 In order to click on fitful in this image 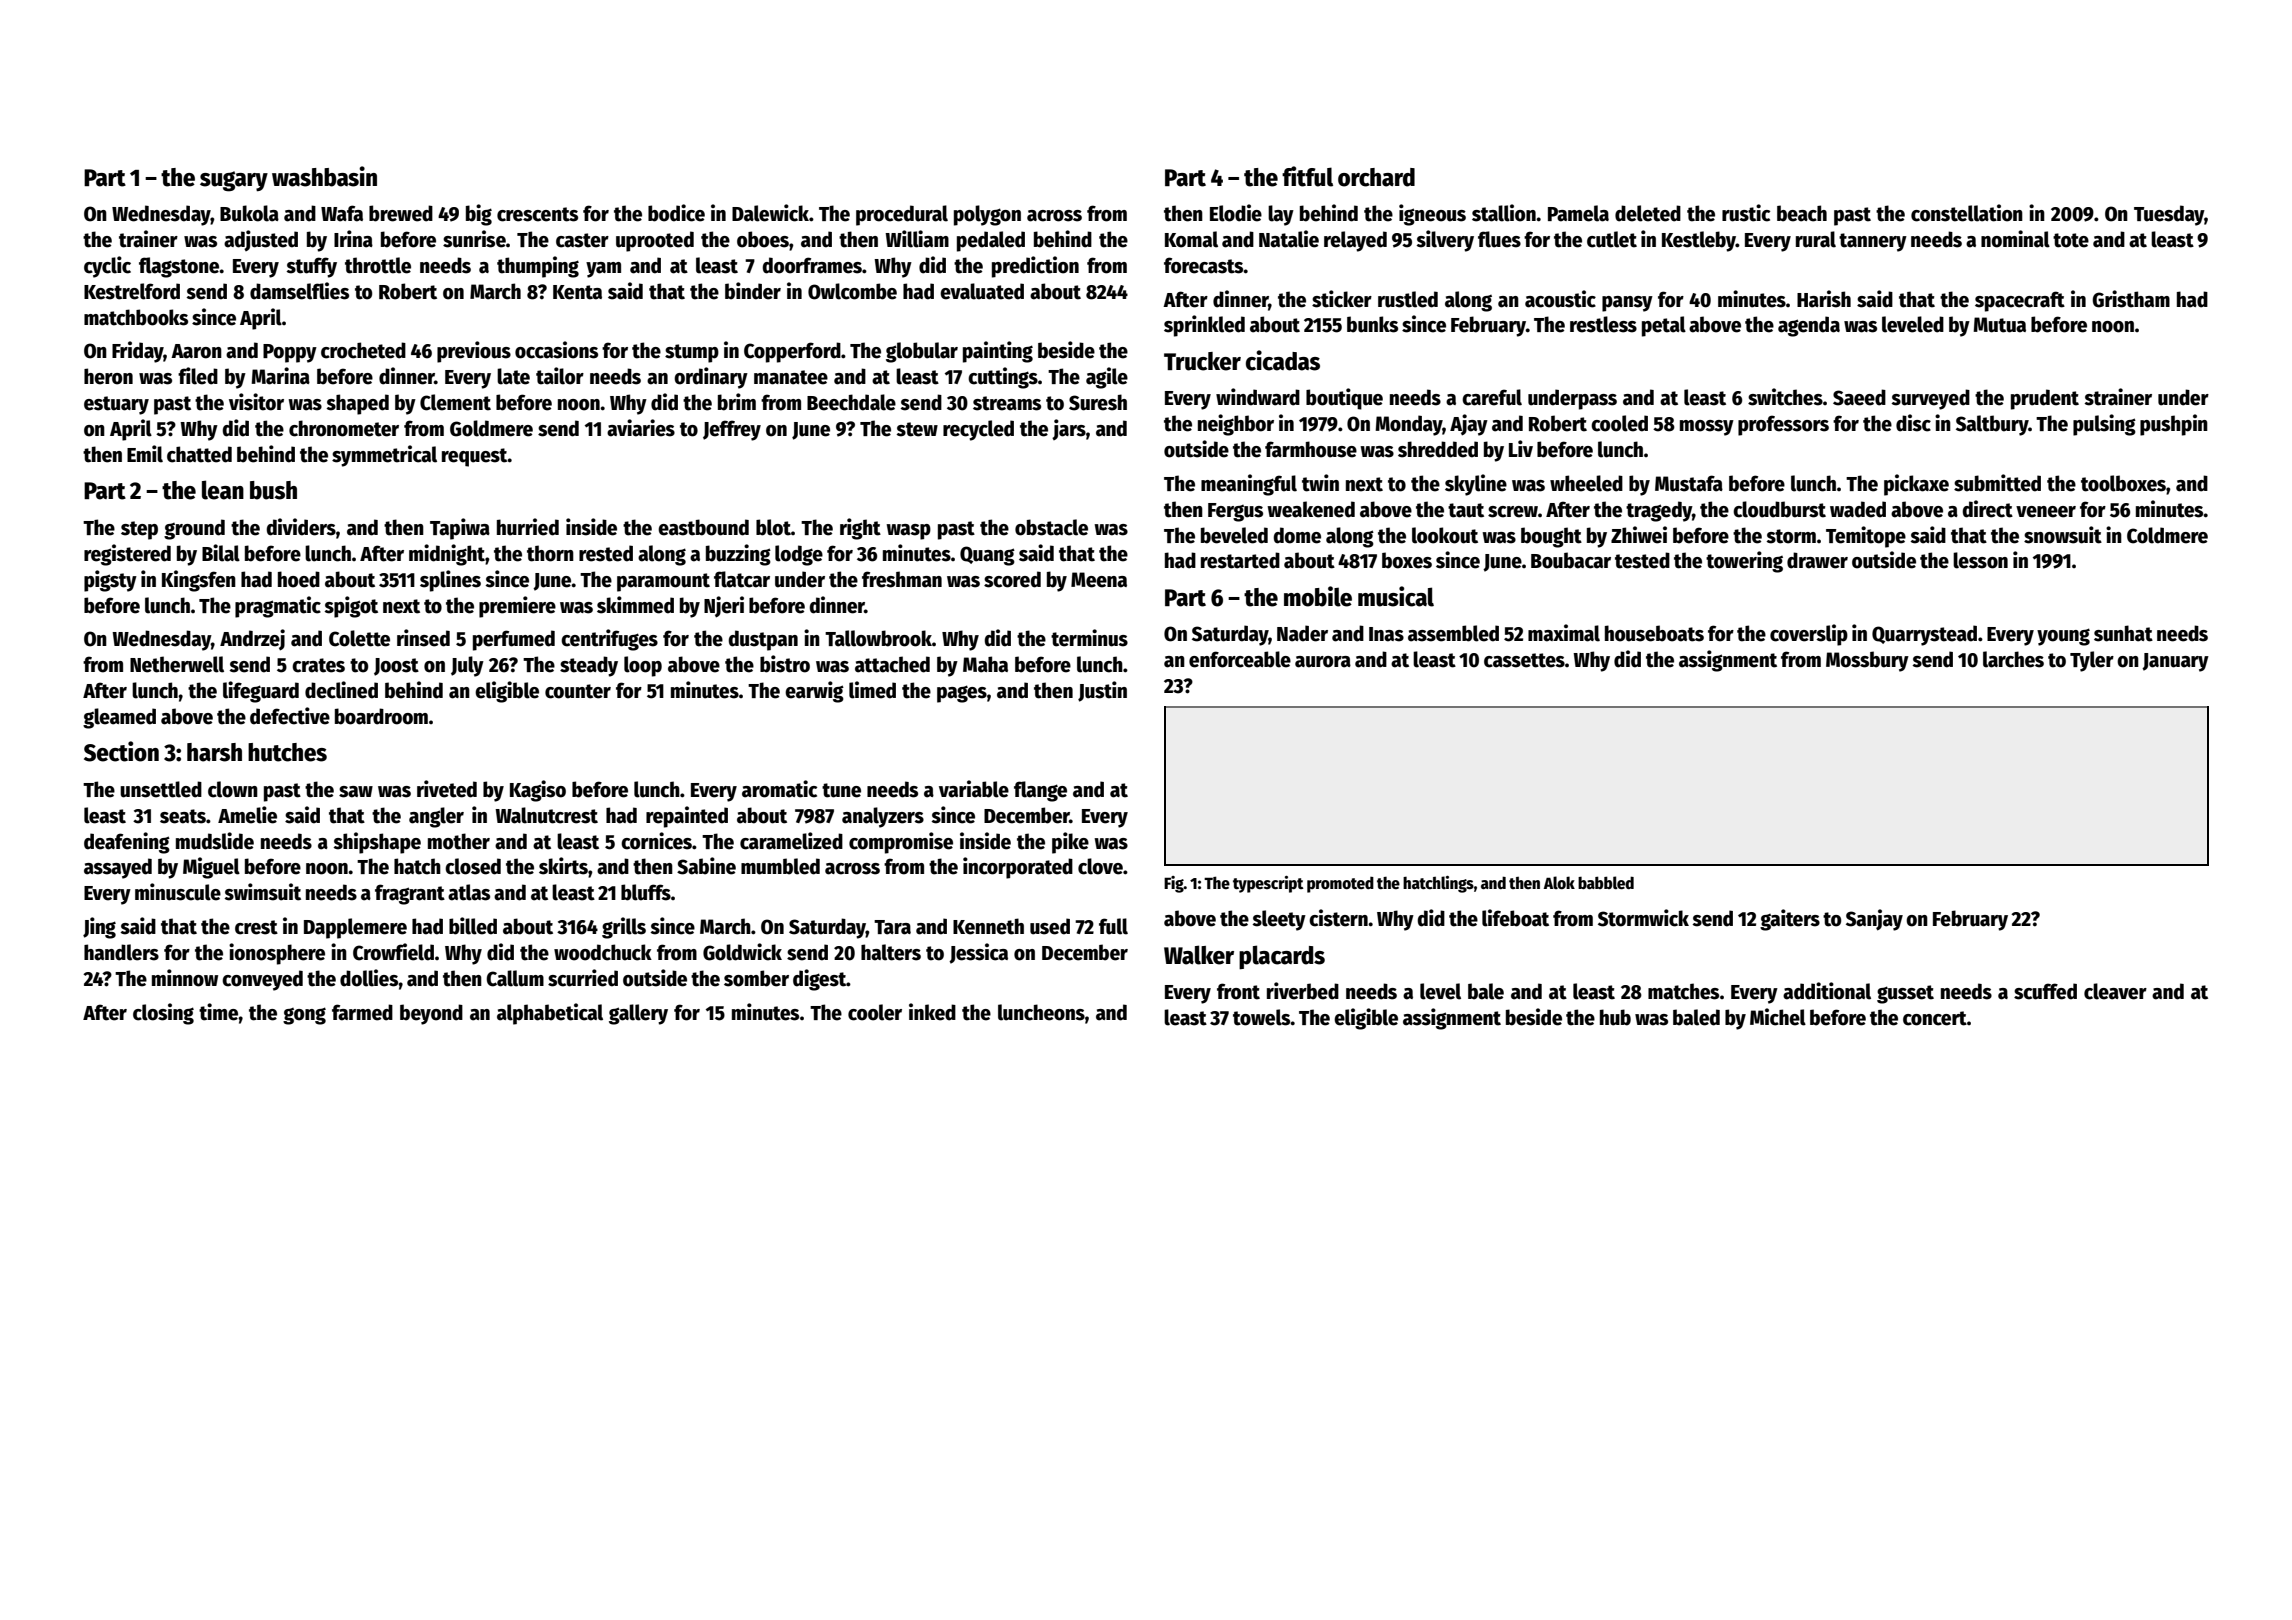, I will do `click(1307, 176)`.
